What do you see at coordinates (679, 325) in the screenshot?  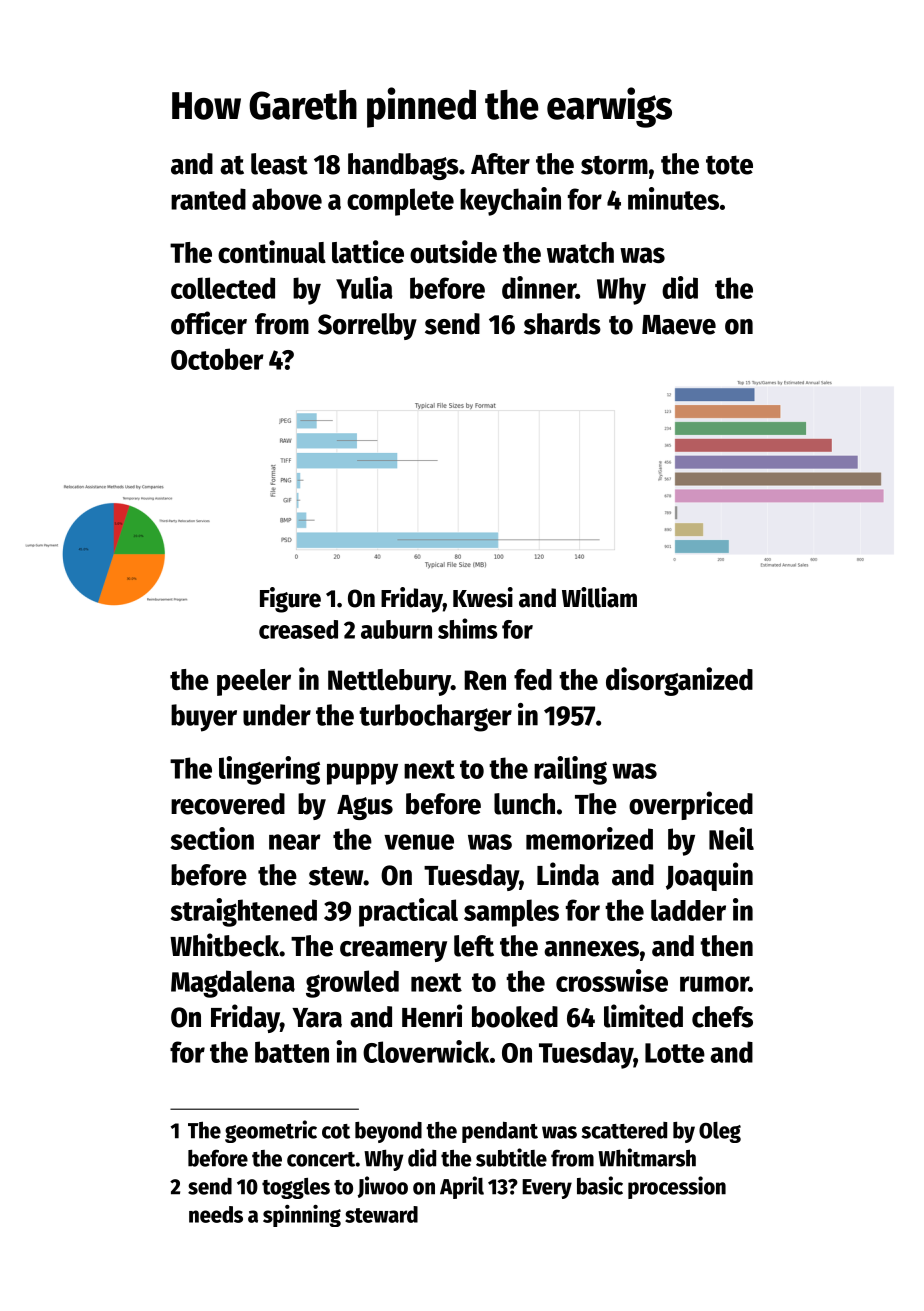 I see `Maeve` at bounding box center [679, 325].
